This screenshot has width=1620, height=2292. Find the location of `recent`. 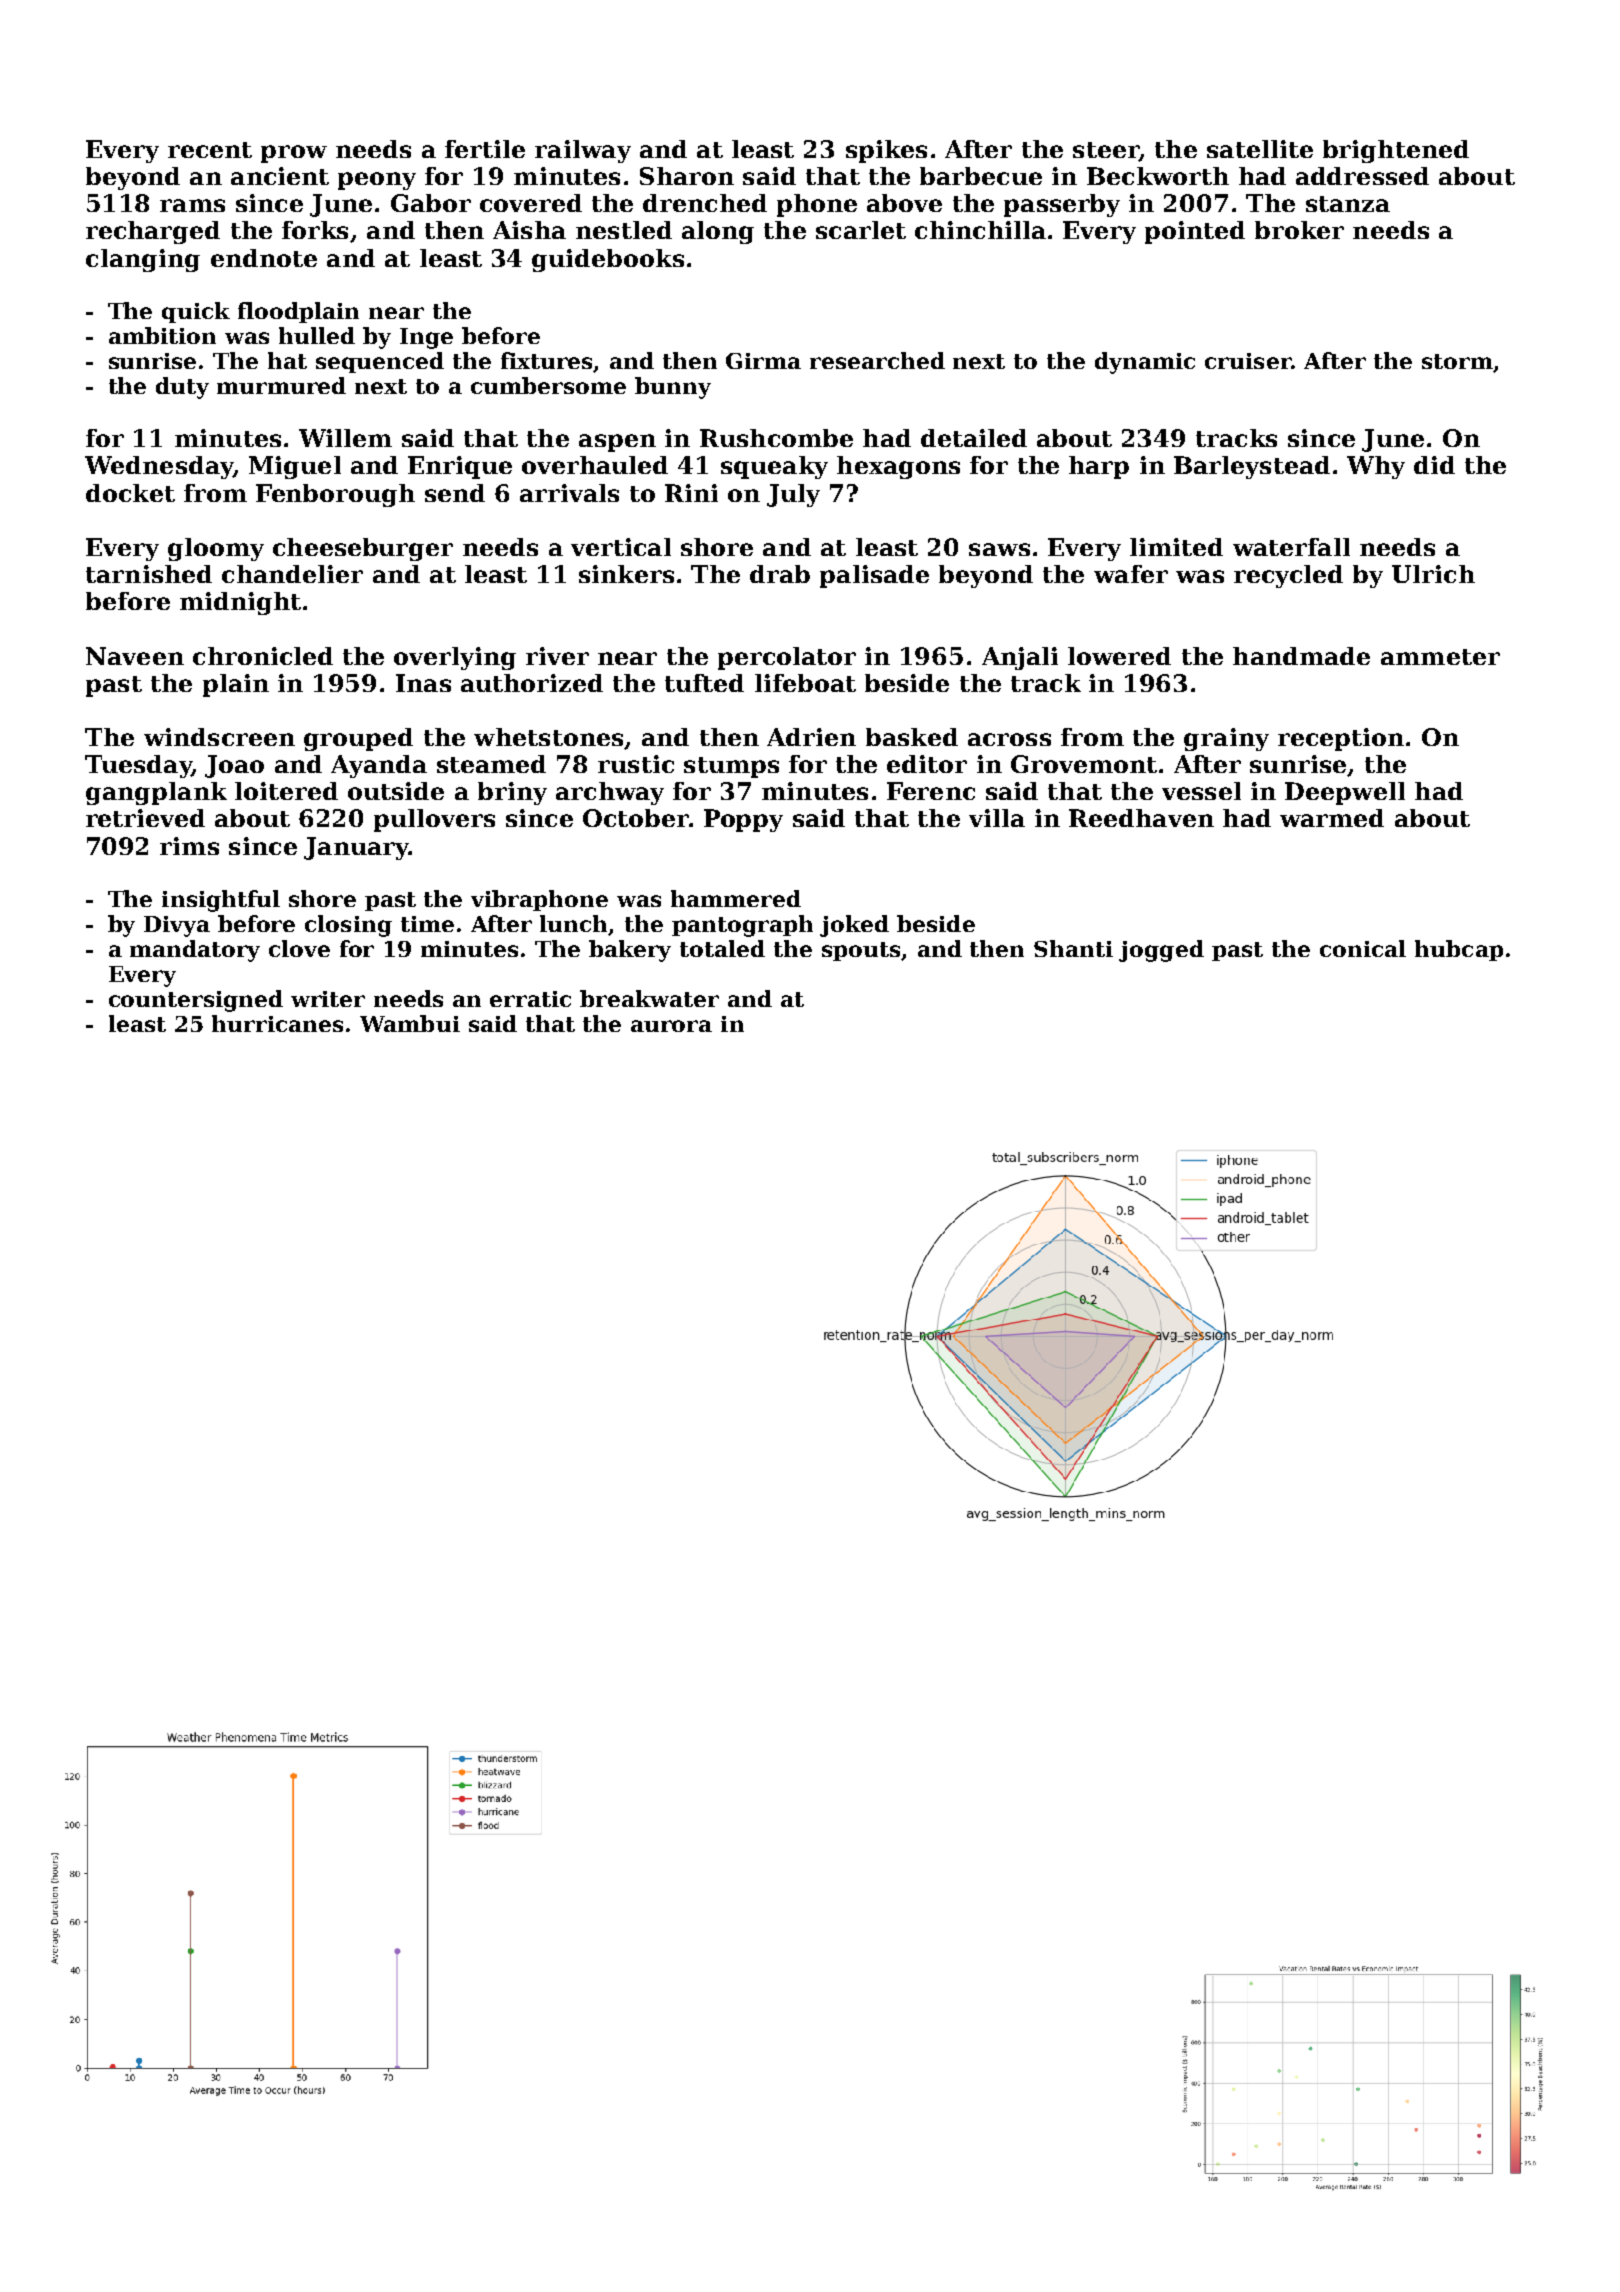

recent is located at coordinates (210, 150).
